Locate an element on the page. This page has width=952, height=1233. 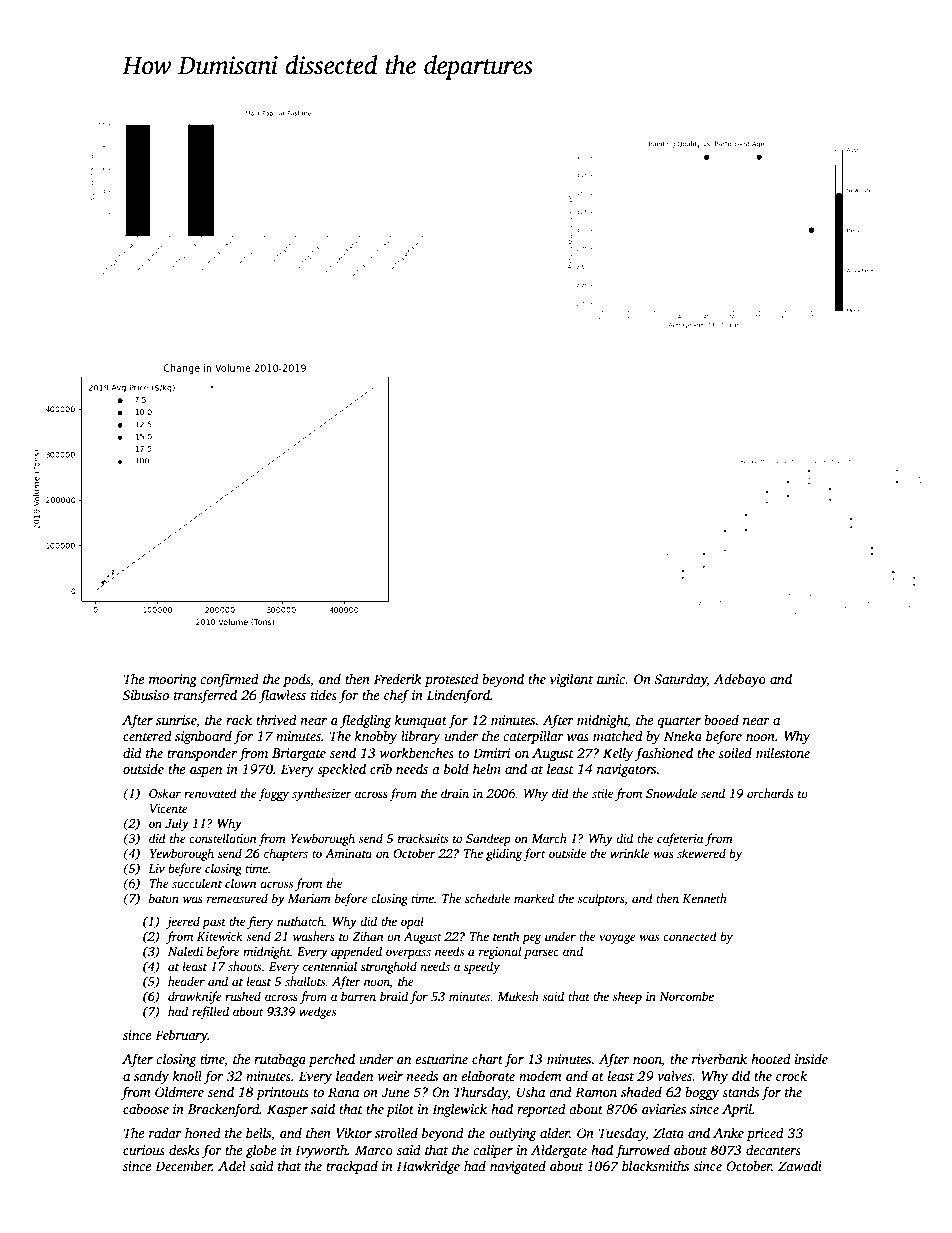
Kenneth is located at coordinates (704, 898).
